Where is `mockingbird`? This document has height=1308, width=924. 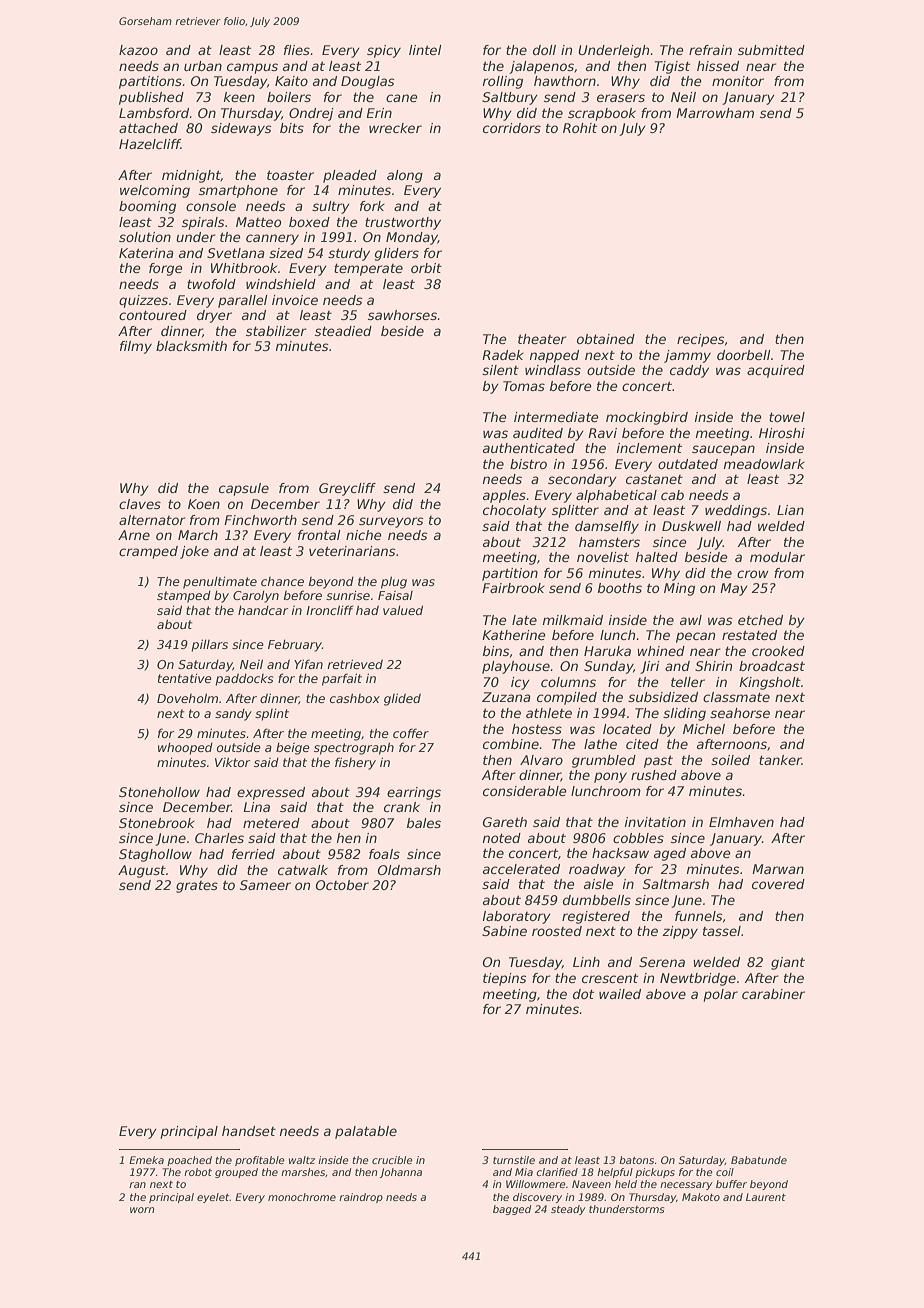
mockingbird is located at coordinates (647, 418).
